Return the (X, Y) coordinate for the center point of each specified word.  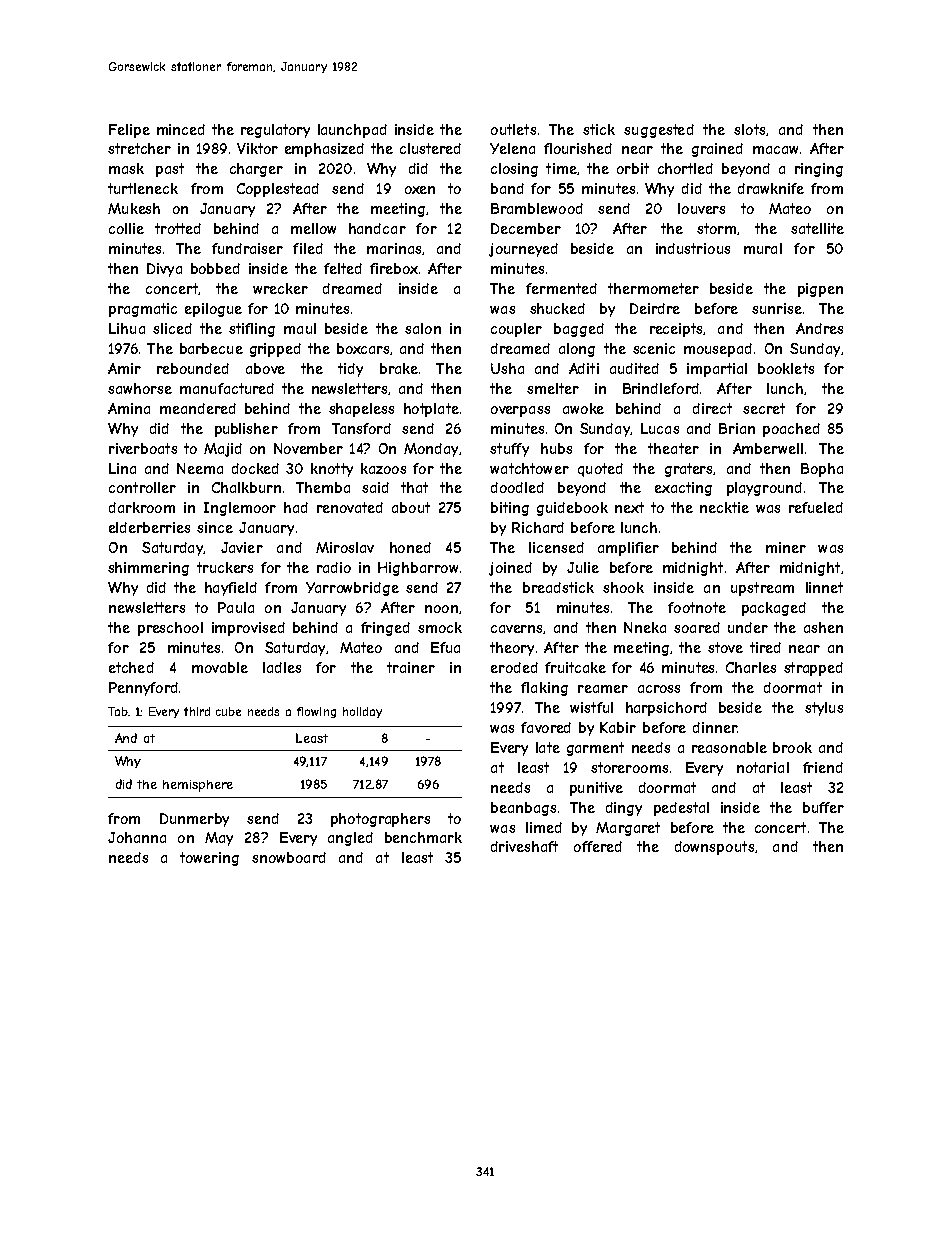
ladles (282, 667)
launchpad (352, 131)
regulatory (275, 131)
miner (786, 547)
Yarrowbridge (352, 589)
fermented (561, 288)
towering (209, 859)
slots (749, 129)
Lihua (127, 328)
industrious (693, 248)
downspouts (714, 848)
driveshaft (524, 846)
